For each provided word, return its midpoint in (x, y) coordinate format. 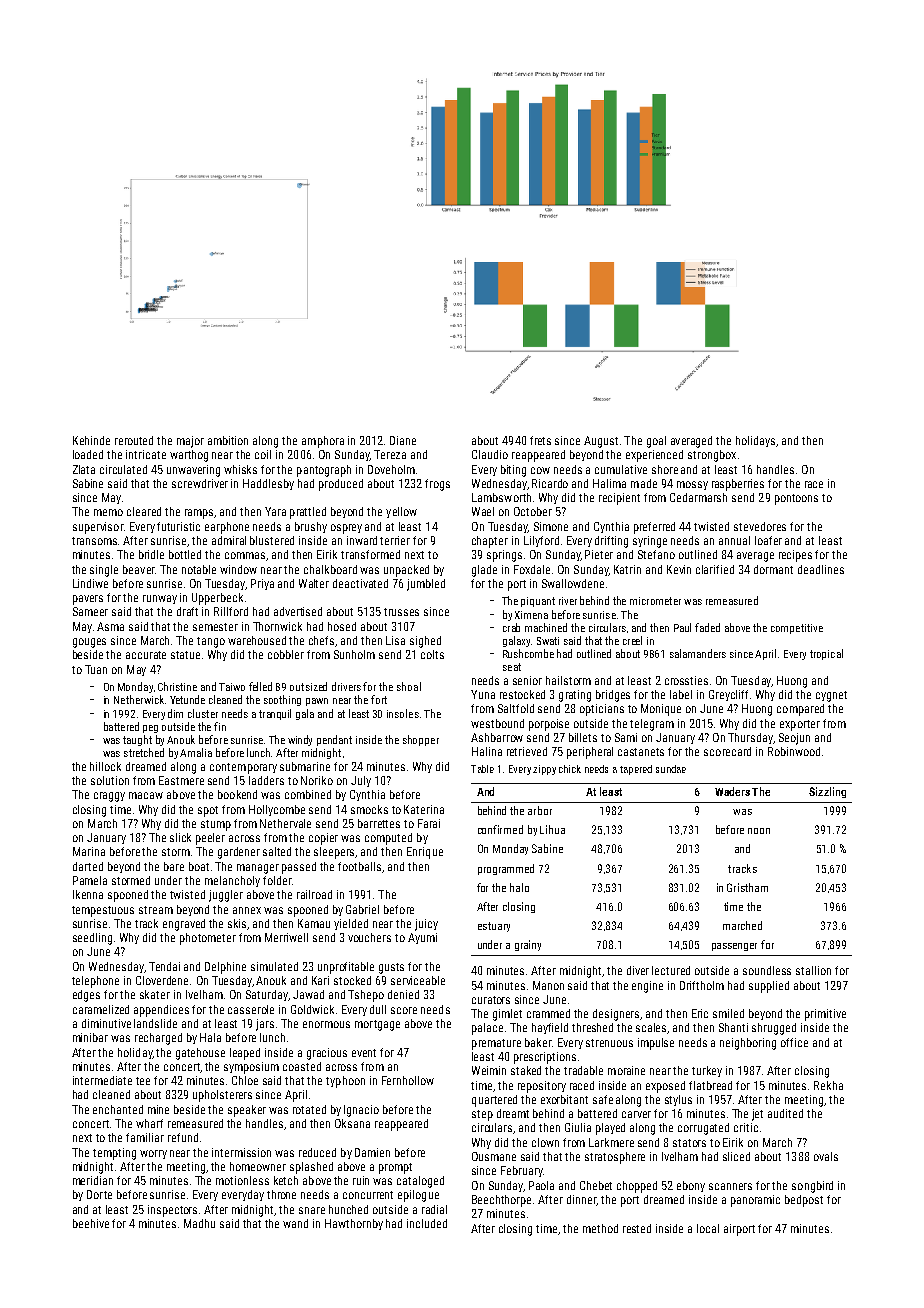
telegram (652, 725)
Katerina (424, 809)
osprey (346, 529)
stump (216, 825)
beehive (91, 1223)
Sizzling (827, 792)
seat (512, 667)
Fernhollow (408, 1080)
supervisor (98, 528)
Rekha (828, 1085)
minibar (90, 1037)
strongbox (712, 456)
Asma (110, 626)
